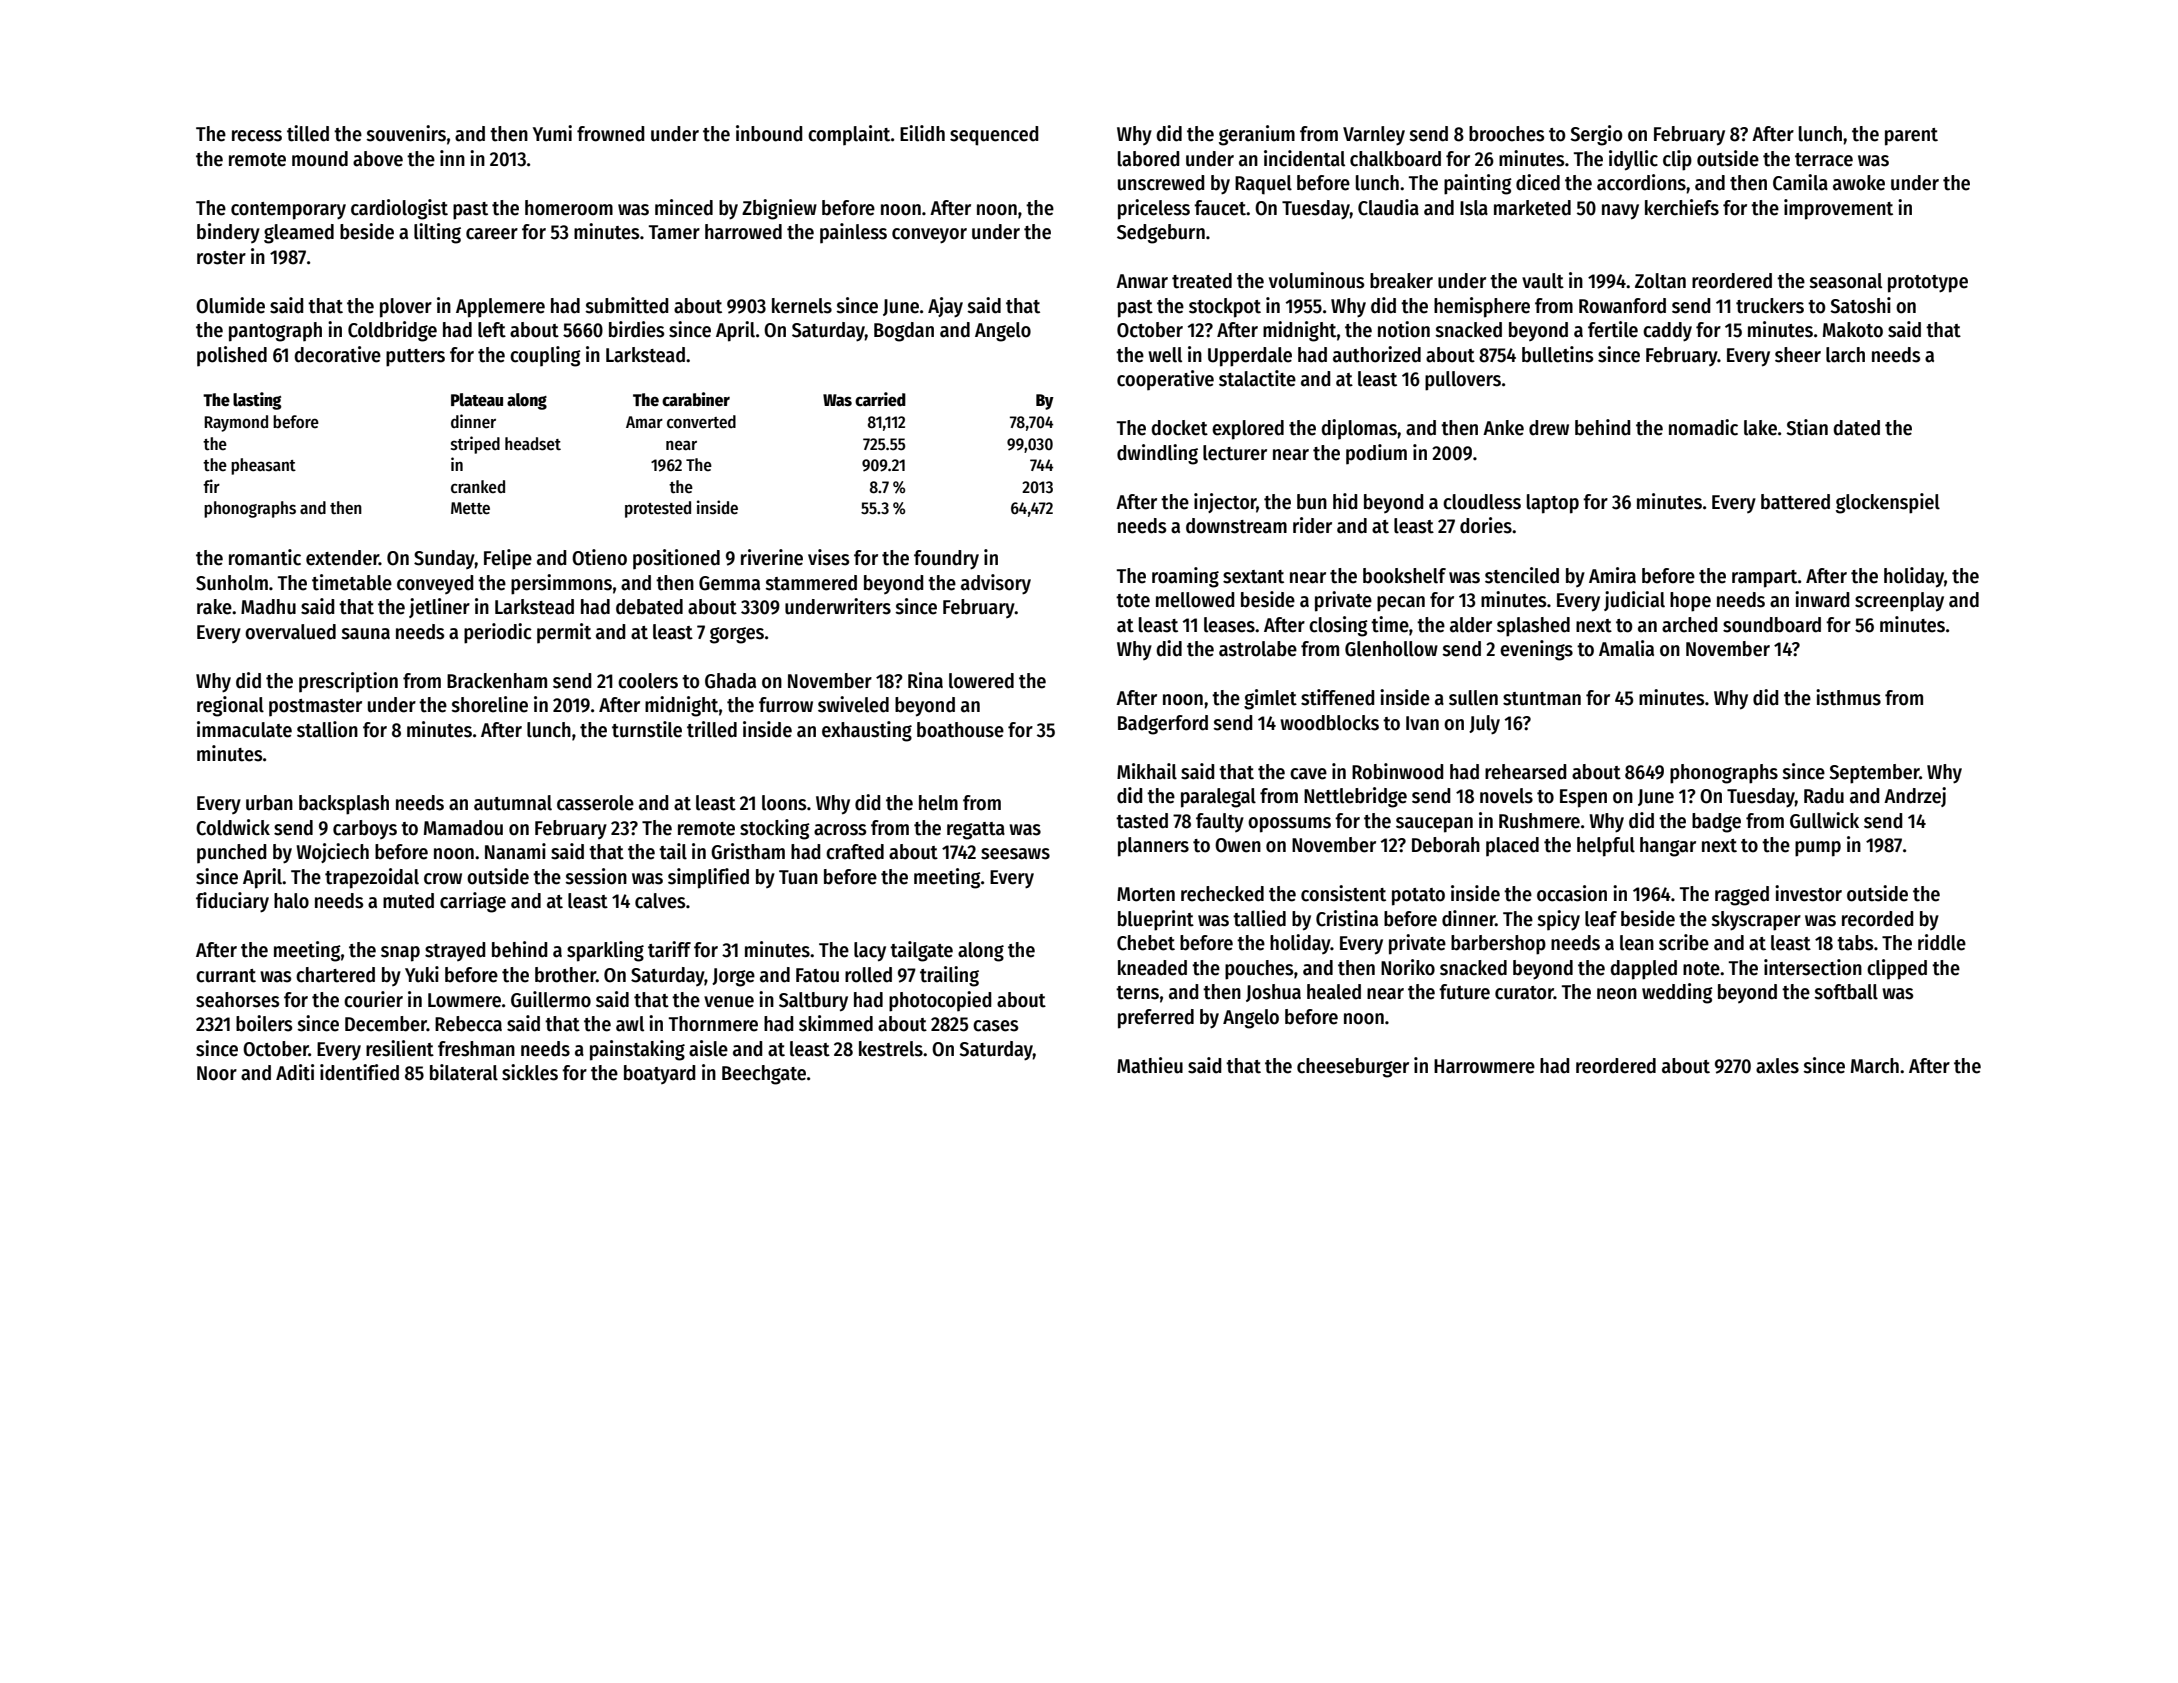 This screenshot has width=2178, height=1683. Describe the element at coordinates (1848, 697) in the screenshot. I see `isthmus` at that location.
